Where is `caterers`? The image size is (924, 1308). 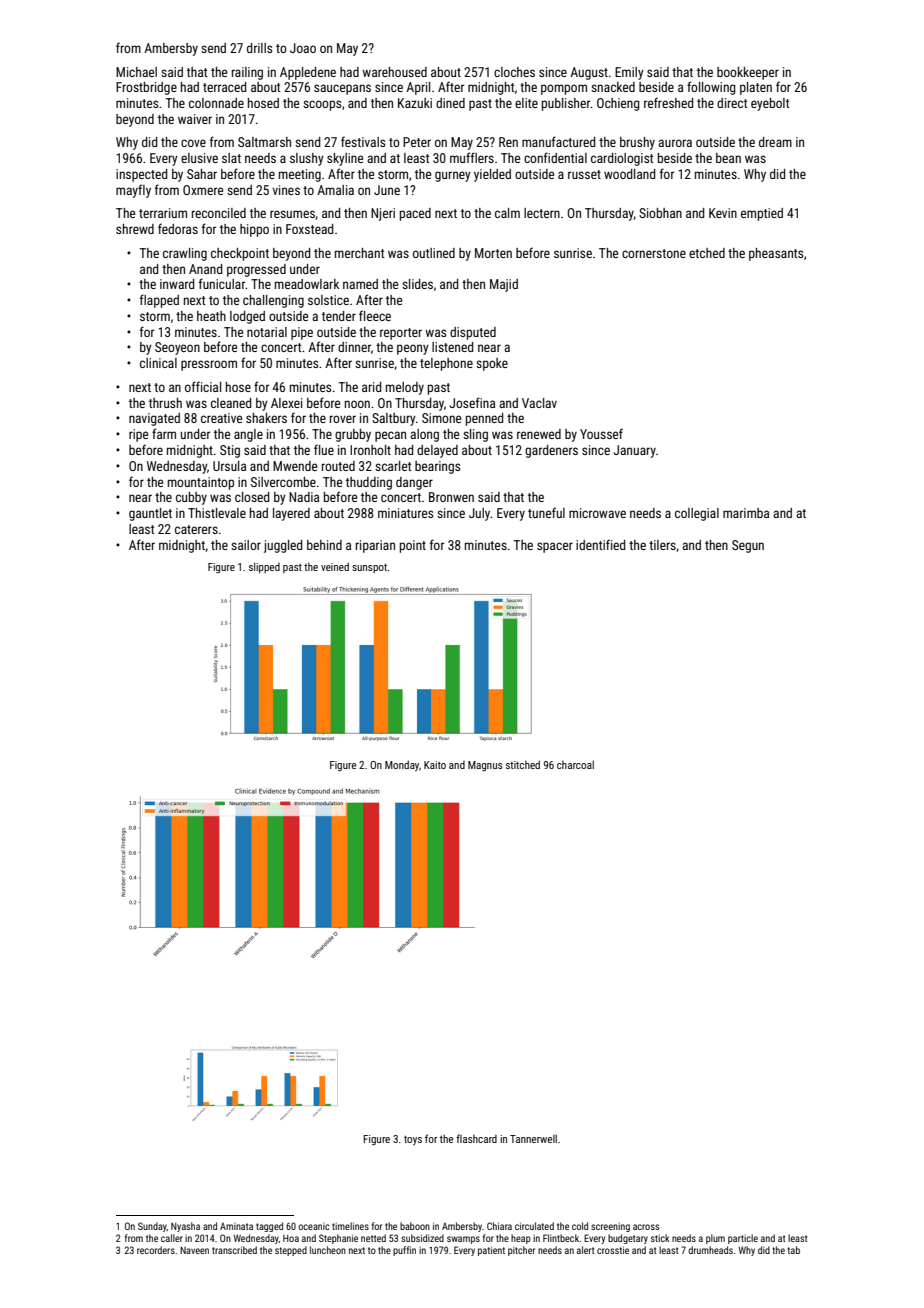
caterers is located at coordinates (196, 529).
